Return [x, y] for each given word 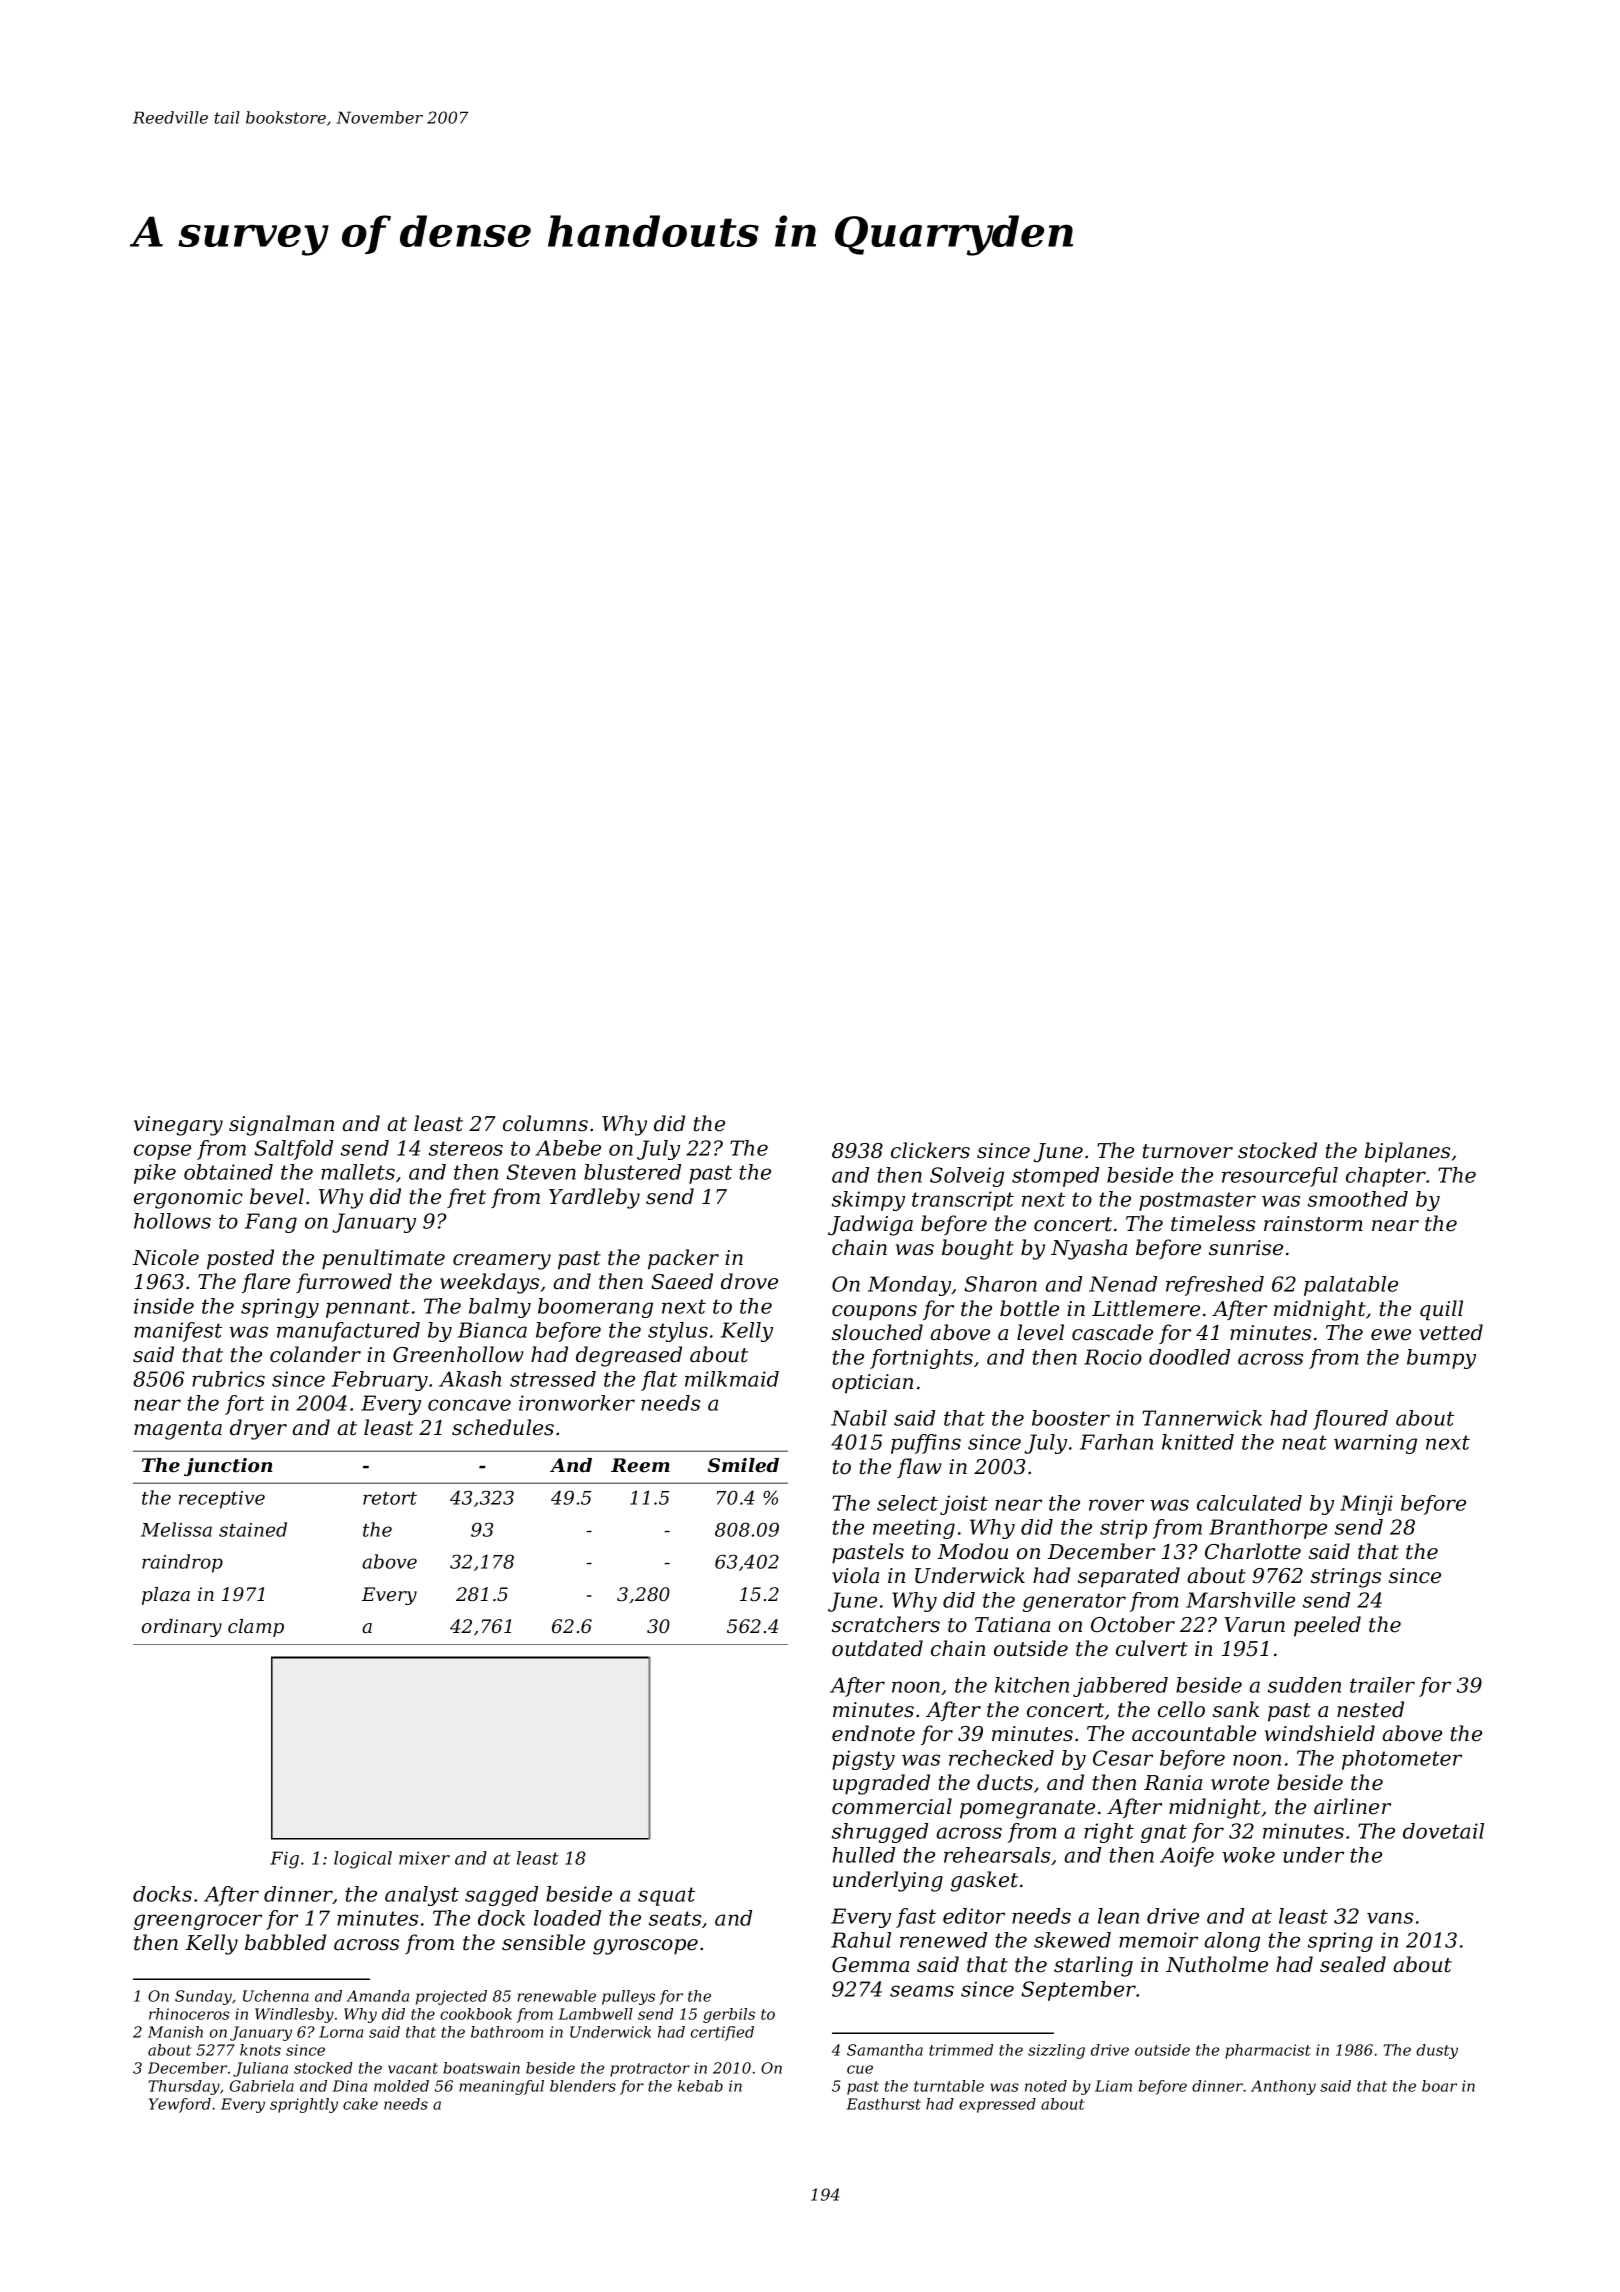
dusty [1437, 2051]
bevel [277, 1196]
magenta [178, 1430]
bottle [1029, 1308]
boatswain [481, 2068]
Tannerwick [1202, 1418]
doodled [1189, 1357]
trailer [1382, 1685]
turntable [949, 2086]
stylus [678, 1332]
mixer [424, 1858]
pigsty [863, 1760]
